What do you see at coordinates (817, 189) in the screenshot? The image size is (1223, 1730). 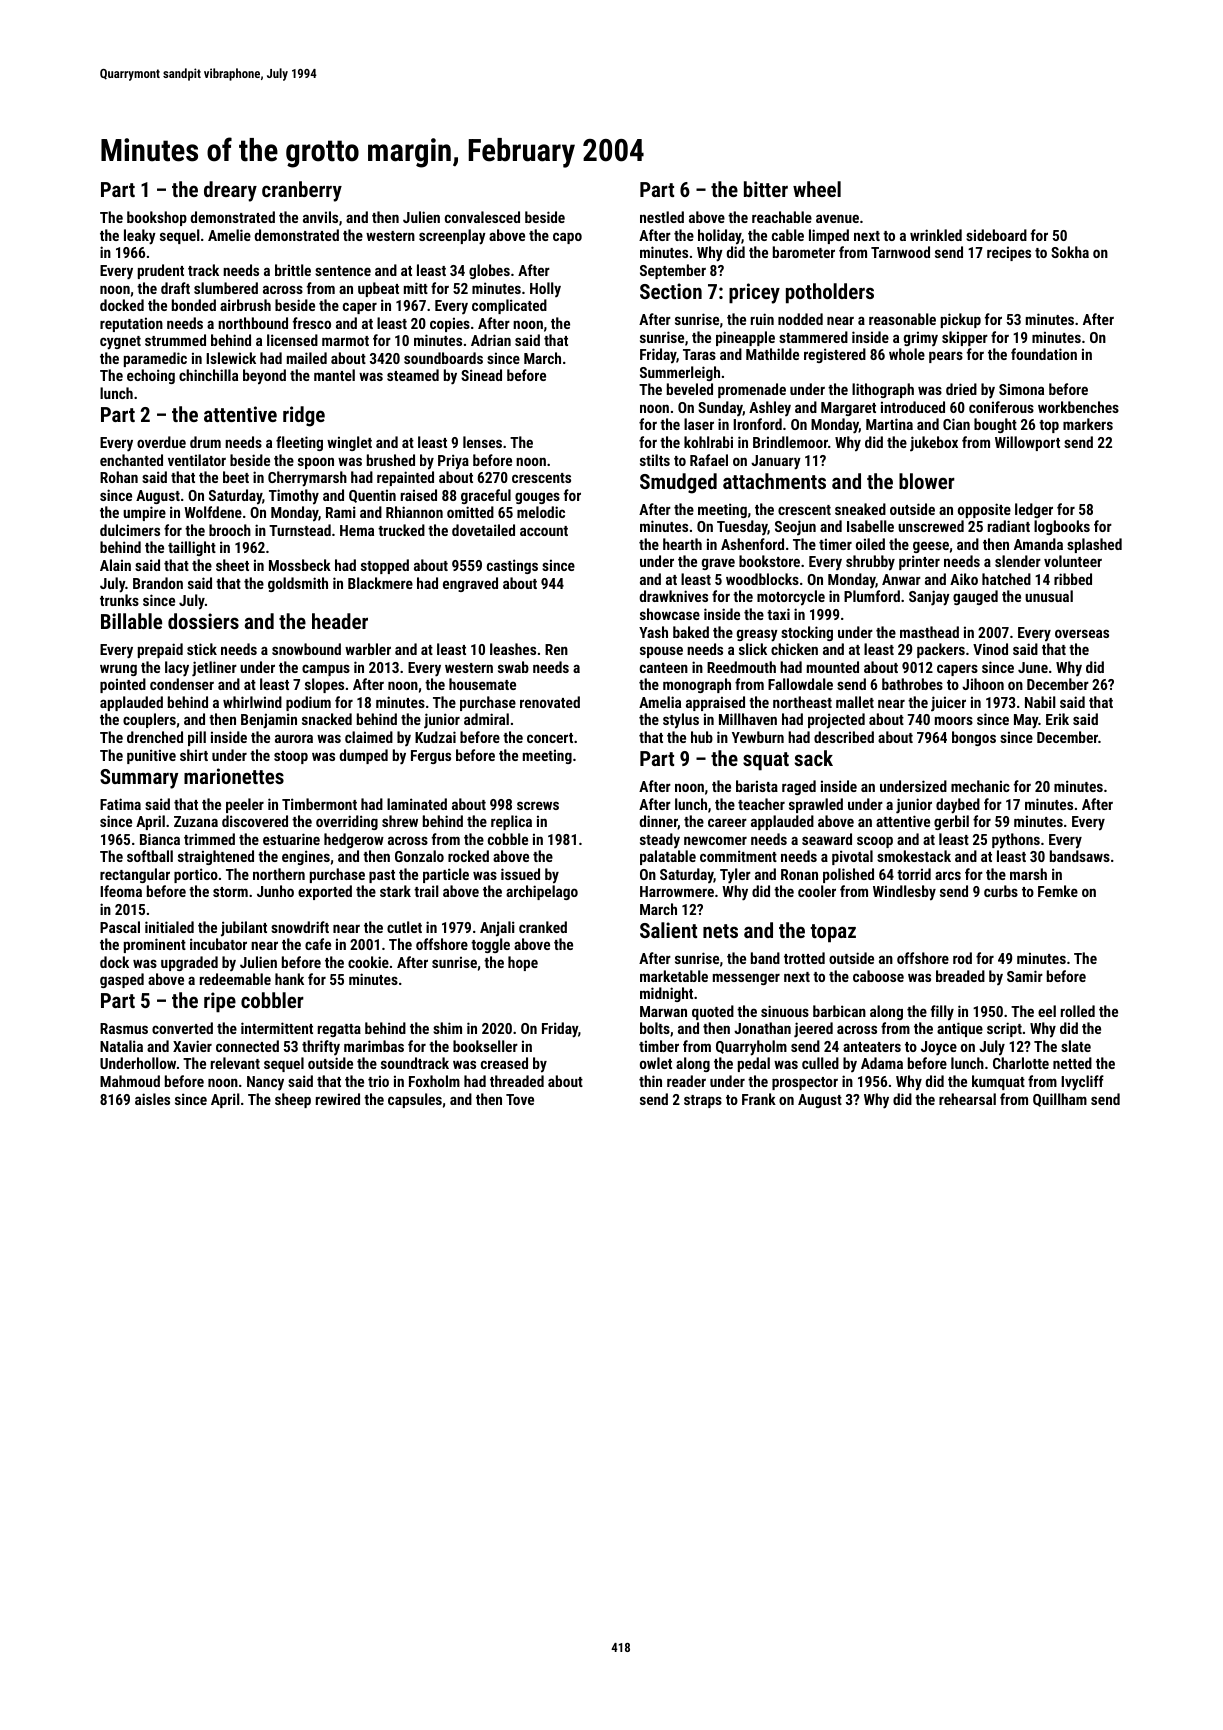 I see `wheel` at bounding box center [817, 189].
